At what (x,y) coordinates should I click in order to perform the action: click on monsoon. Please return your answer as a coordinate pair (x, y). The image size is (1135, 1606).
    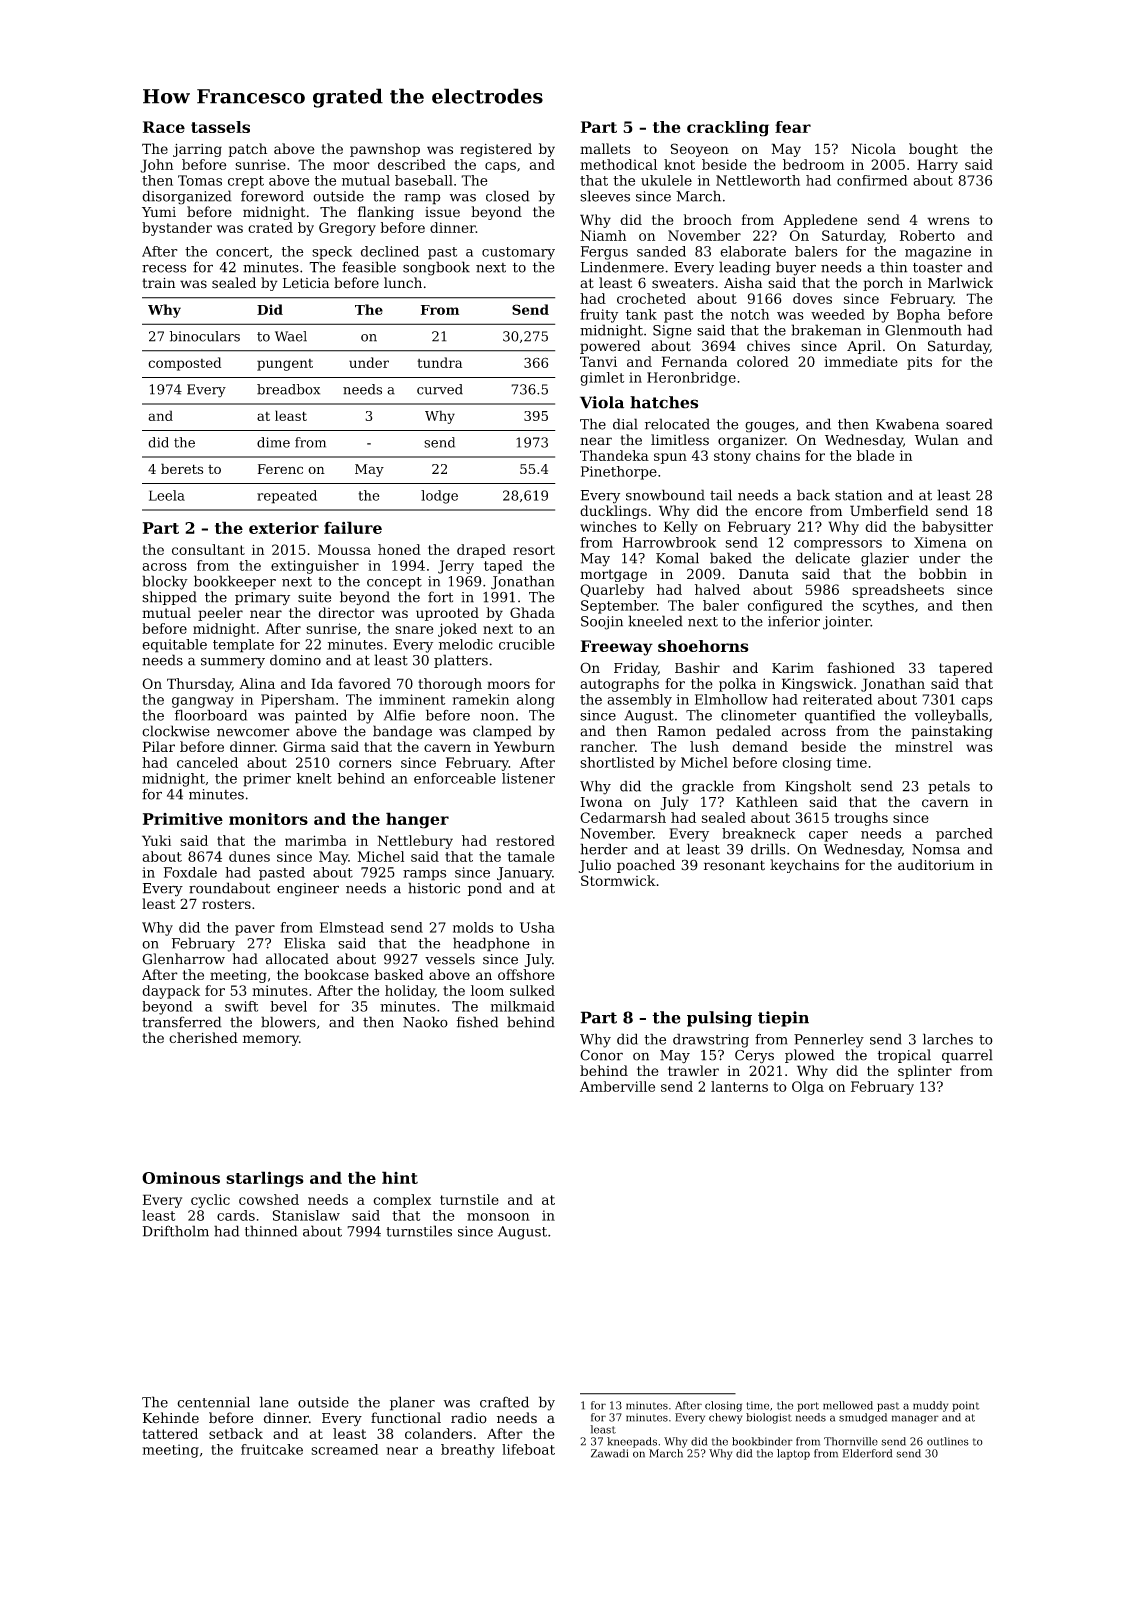
    Looking at the image, I should click on (498, 1217).
